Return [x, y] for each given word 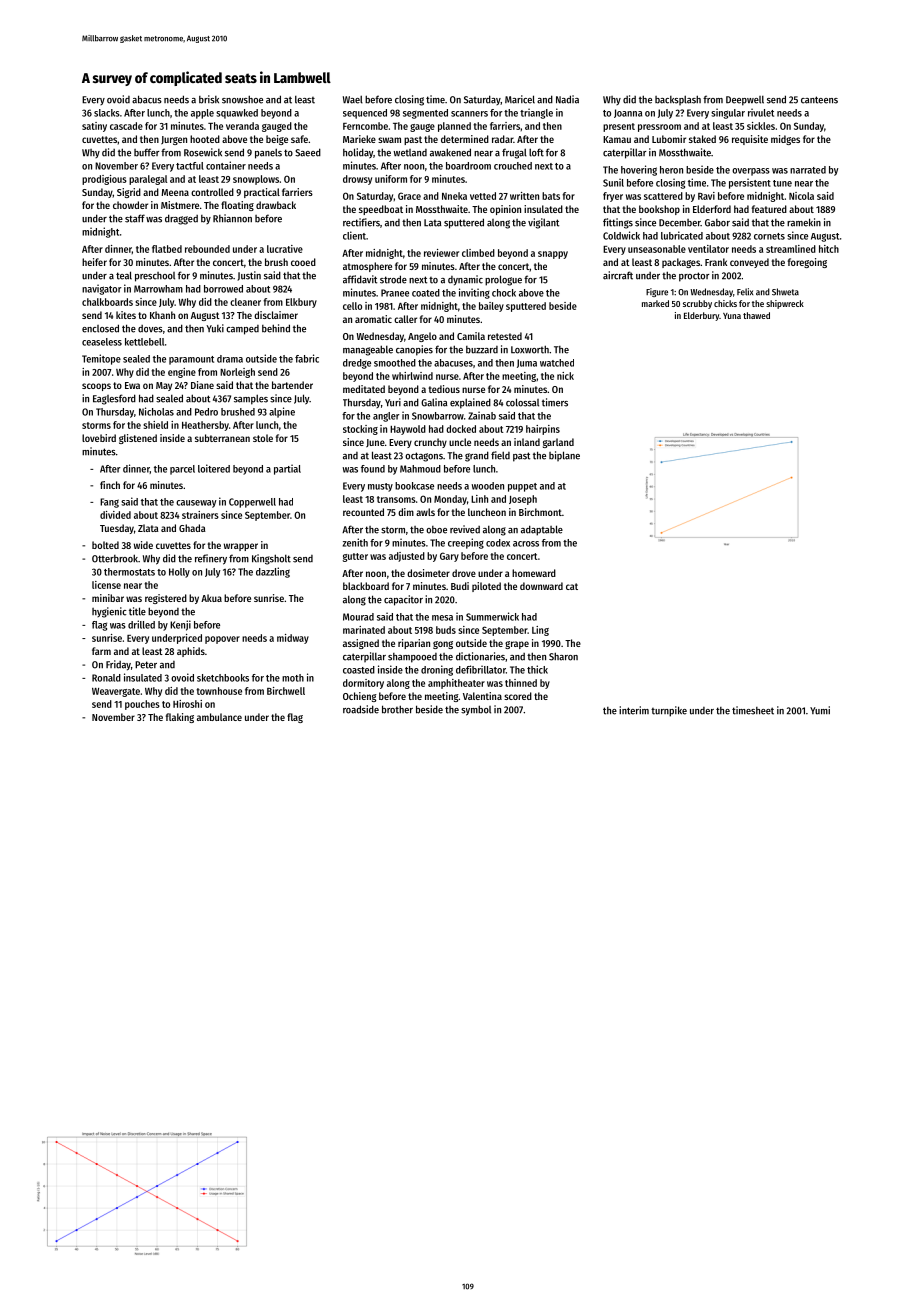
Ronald [106, 678]
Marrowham [158, 289]
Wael [353, 99]
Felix [745, 292]
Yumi [820, 710]
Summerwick [492, 616]
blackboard [366, 586]
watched [557, 363]
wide [143, 545]
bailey [491, 307]
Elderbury [701, 316]
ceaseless [102, 342]
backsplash [678, 100]
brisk [209, 99]
